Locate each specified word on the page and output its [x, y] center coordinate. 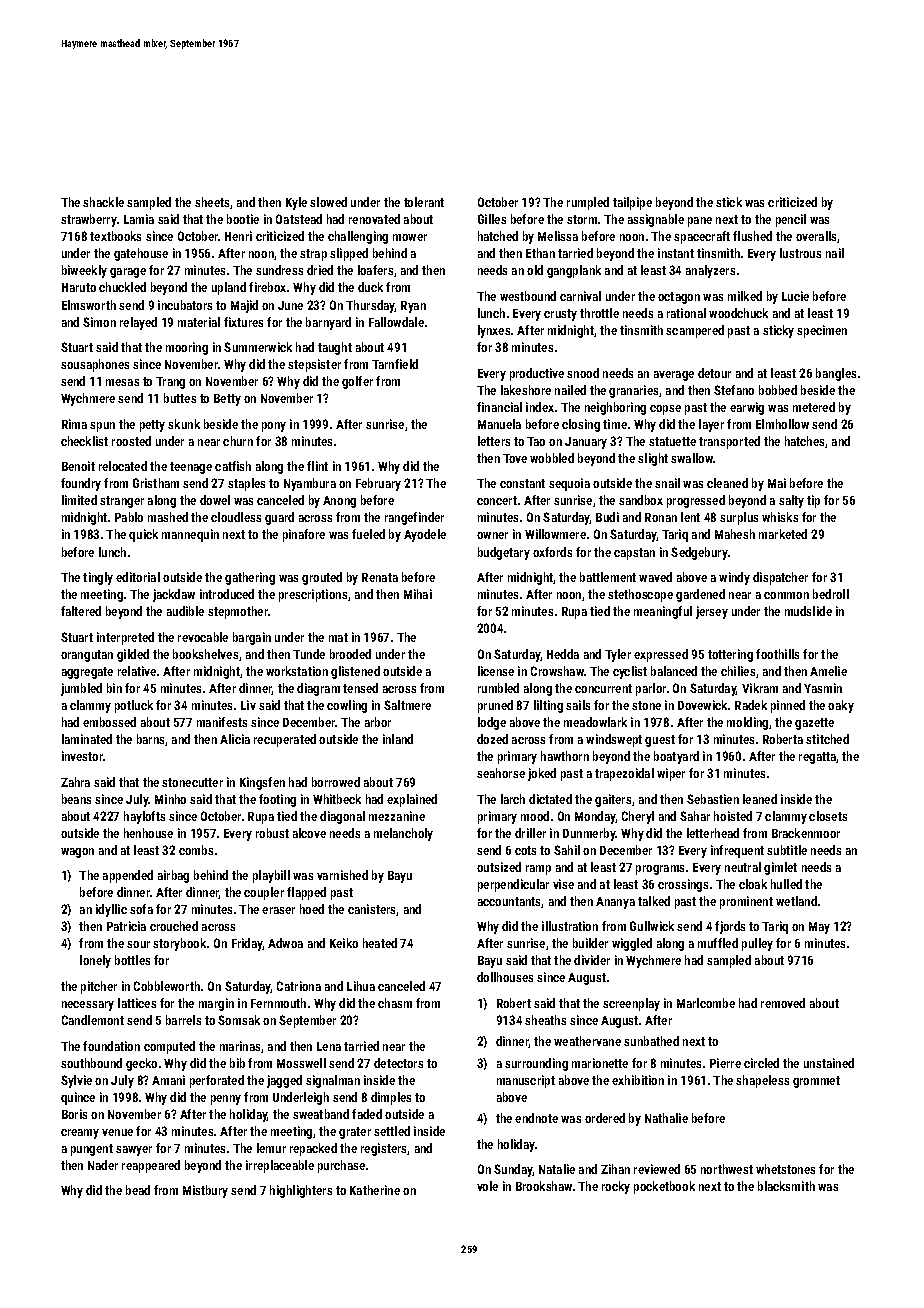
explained [412, 800]
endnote [536, 1118]
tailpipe [632, 203]
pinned [788, 706]
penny [226, 1100]
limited [79, 500]
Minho [170, 799]
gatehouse [141, 254]
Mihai [418, 594]
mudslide [808, 611]
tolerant [424, 202]
